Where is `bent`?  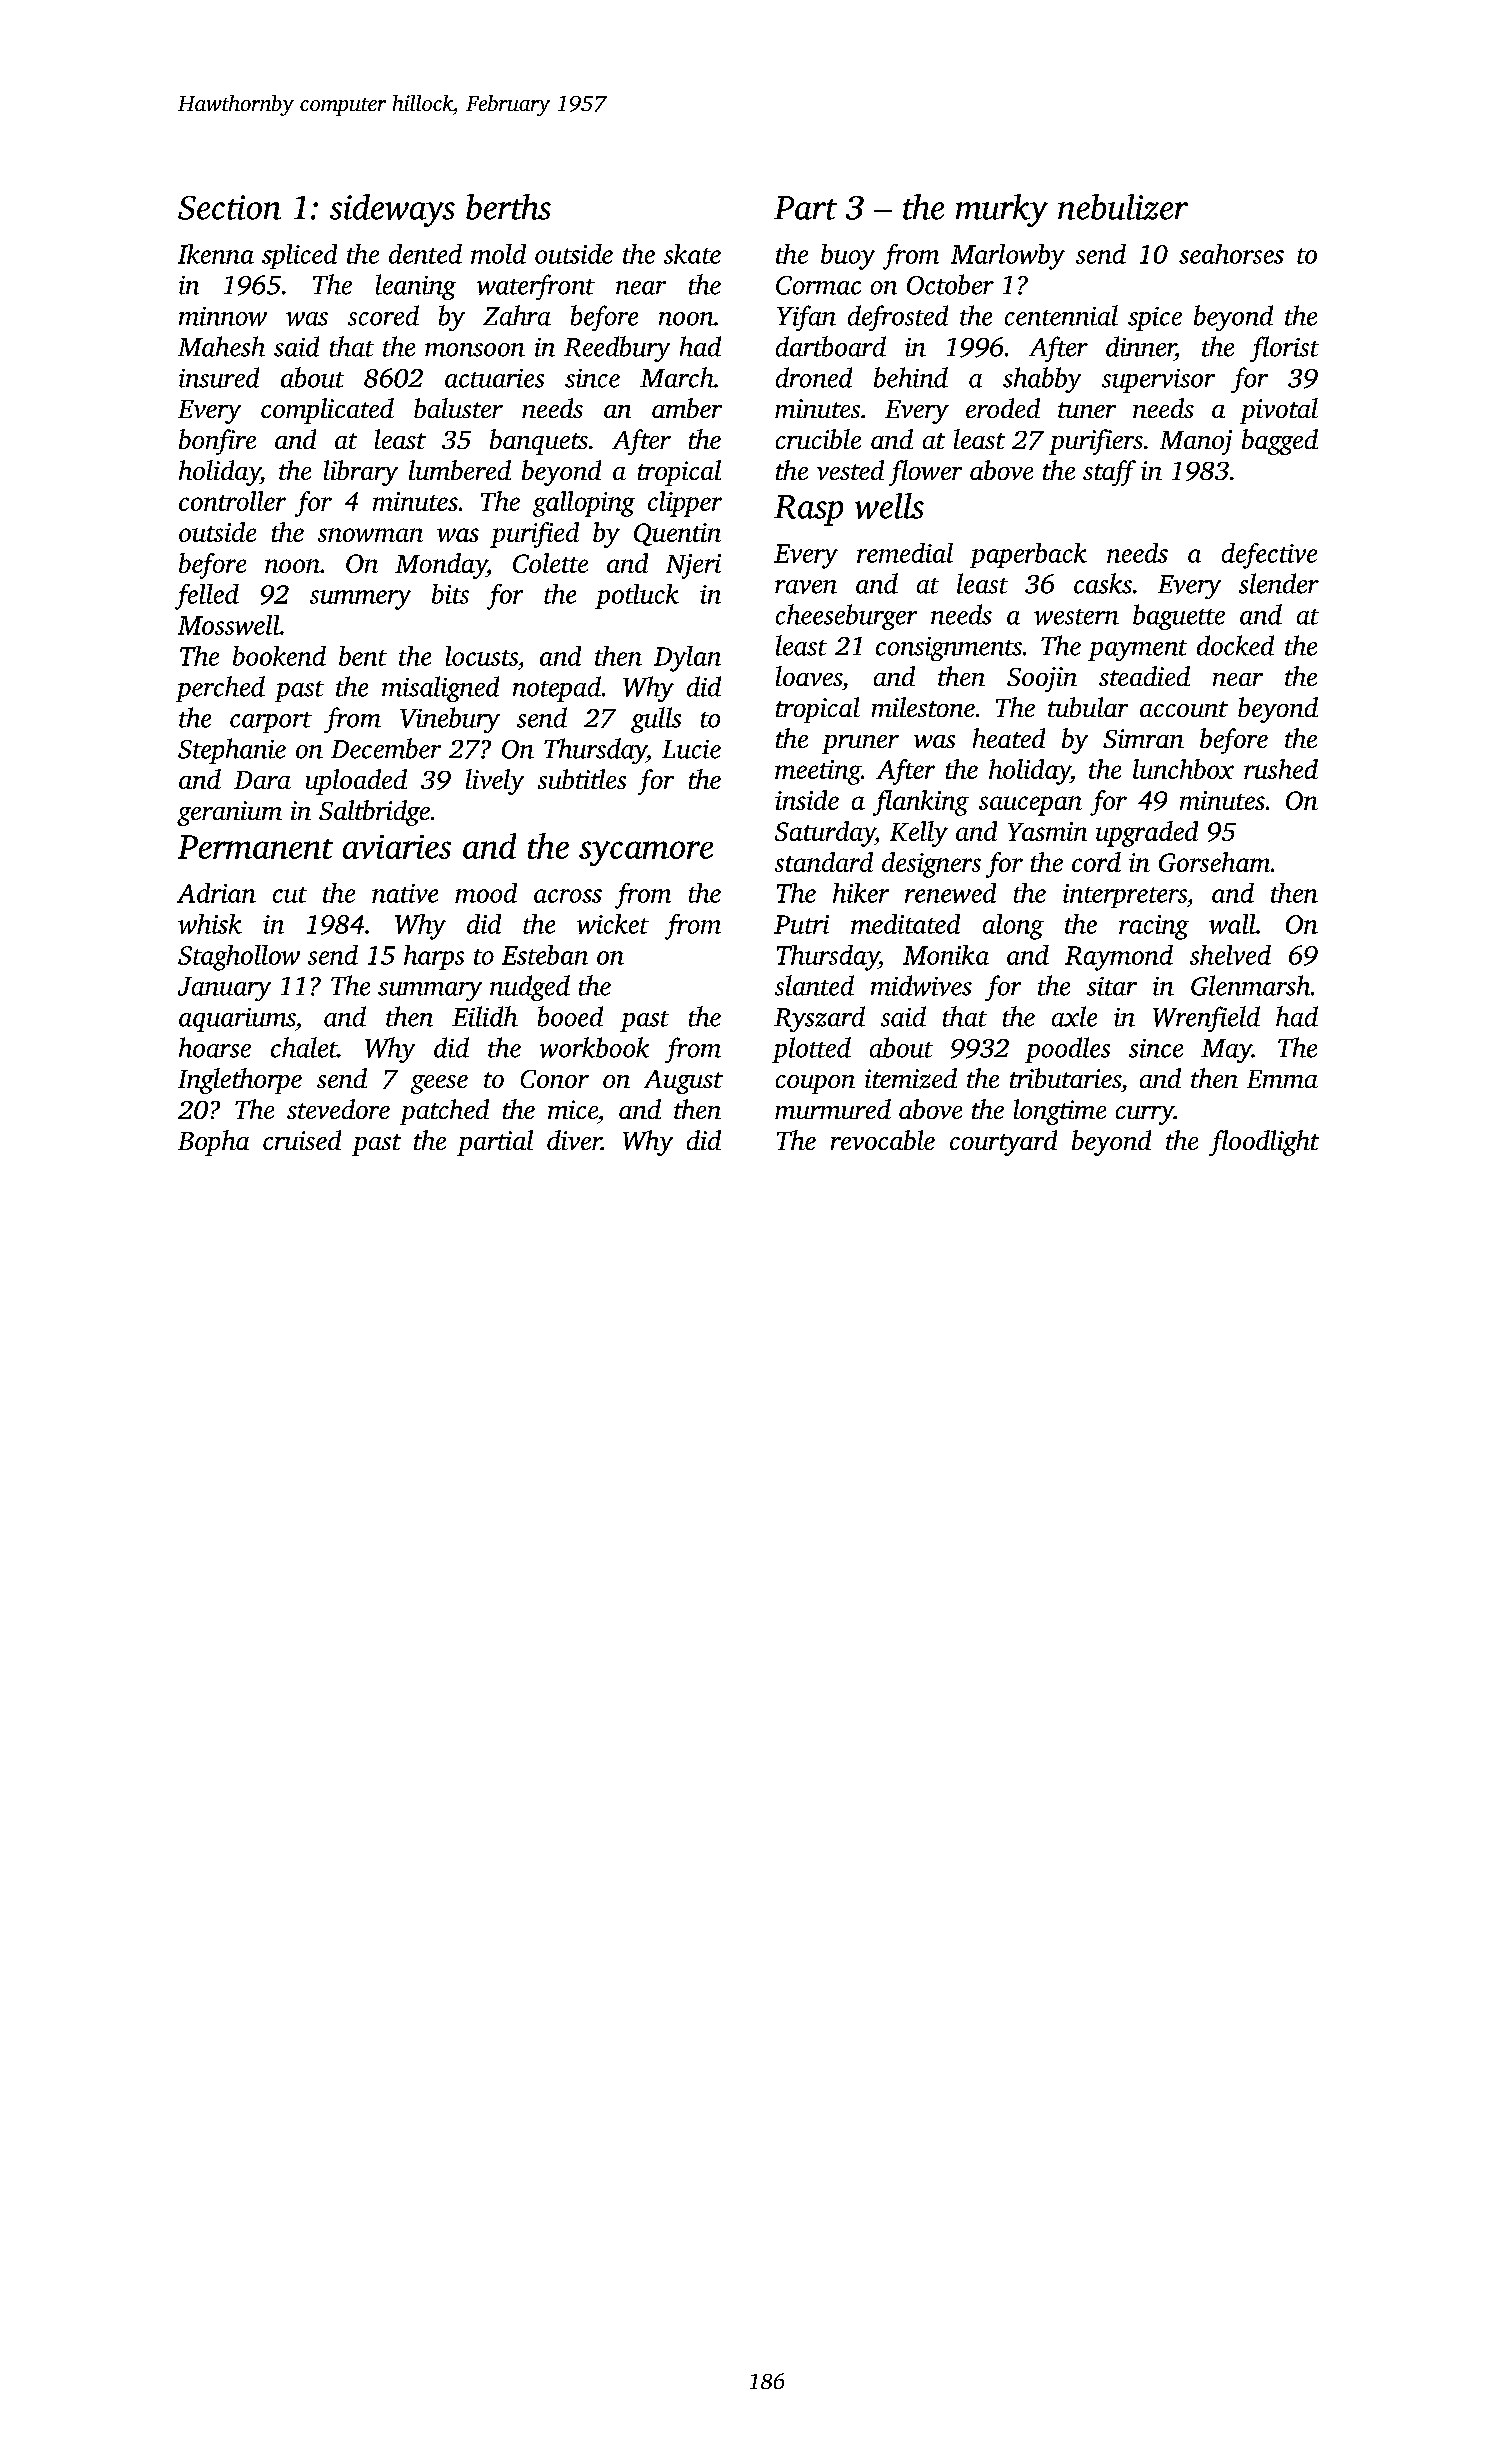 bent is located at coordinates (363, 656).
